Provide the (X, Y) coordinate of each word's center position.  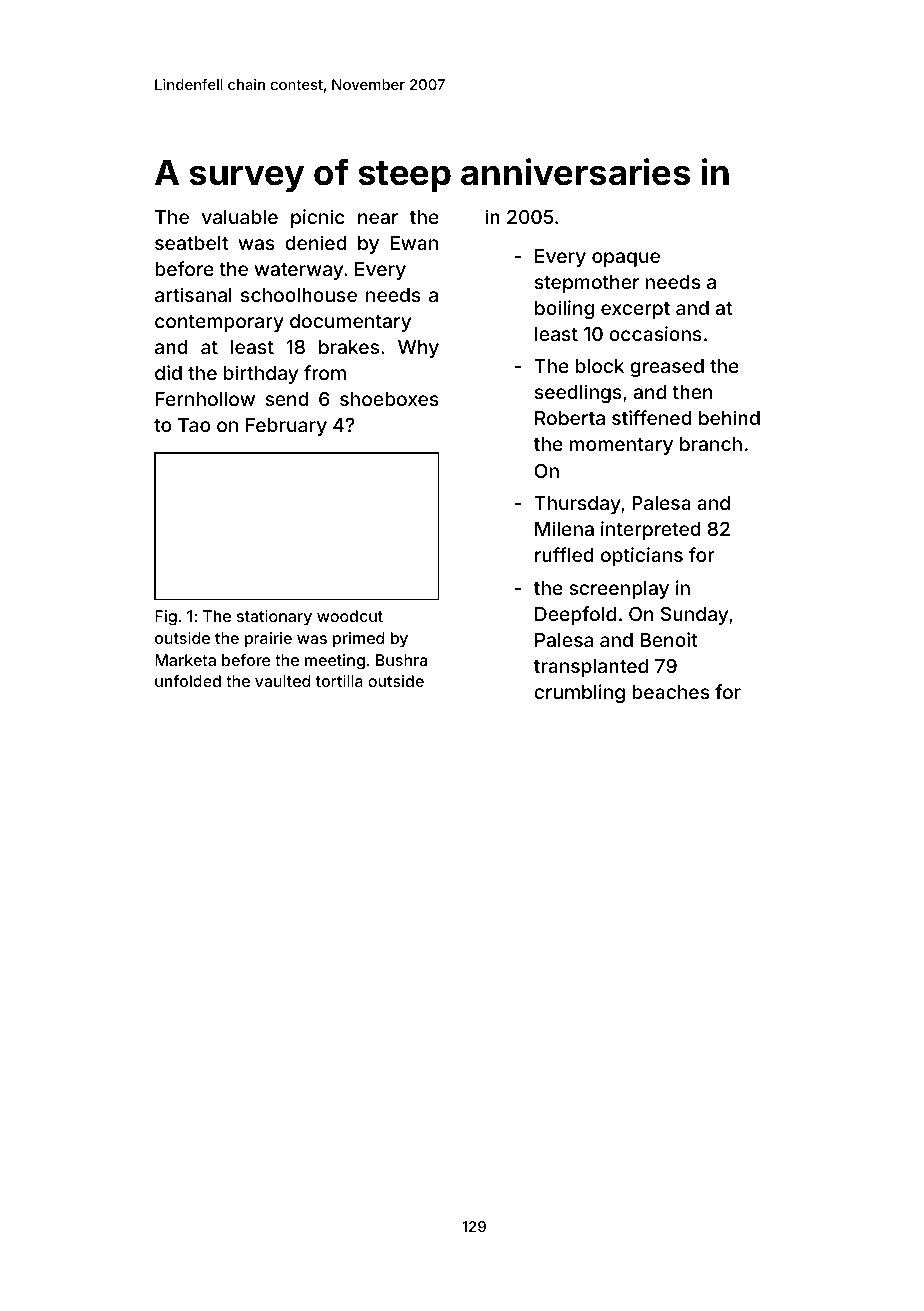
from (325, 372)
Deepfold (575, 615)
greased (667, 368)
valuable (240, 217)
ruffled (564, 554)
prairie (268, 640)
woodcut (350, 616)
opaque (626, 259)
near (378, 218)
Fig (166, 618)
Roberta (570, 418)
